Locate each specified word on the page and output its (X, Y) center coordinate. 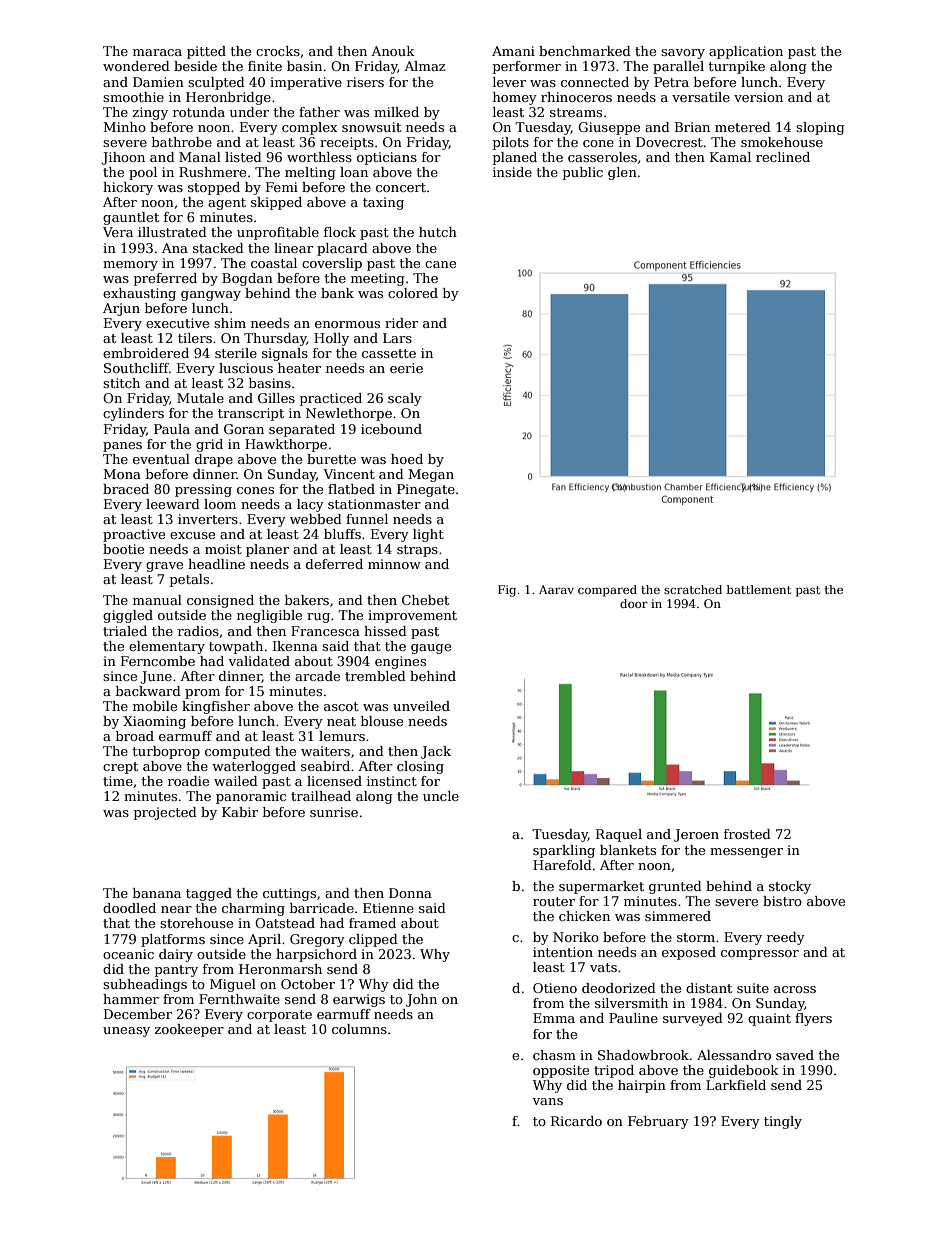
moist (223, 549)
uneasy (126, 1032)
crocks (278, 51)
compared (607, 591)
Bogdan (247, 279)
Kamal (730, 157)
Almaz (424, 66)
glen (622, 173)
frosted (747, 834)
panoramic (251, 797)
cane (440, 264)
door (634, 603)
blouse (382, 721)
